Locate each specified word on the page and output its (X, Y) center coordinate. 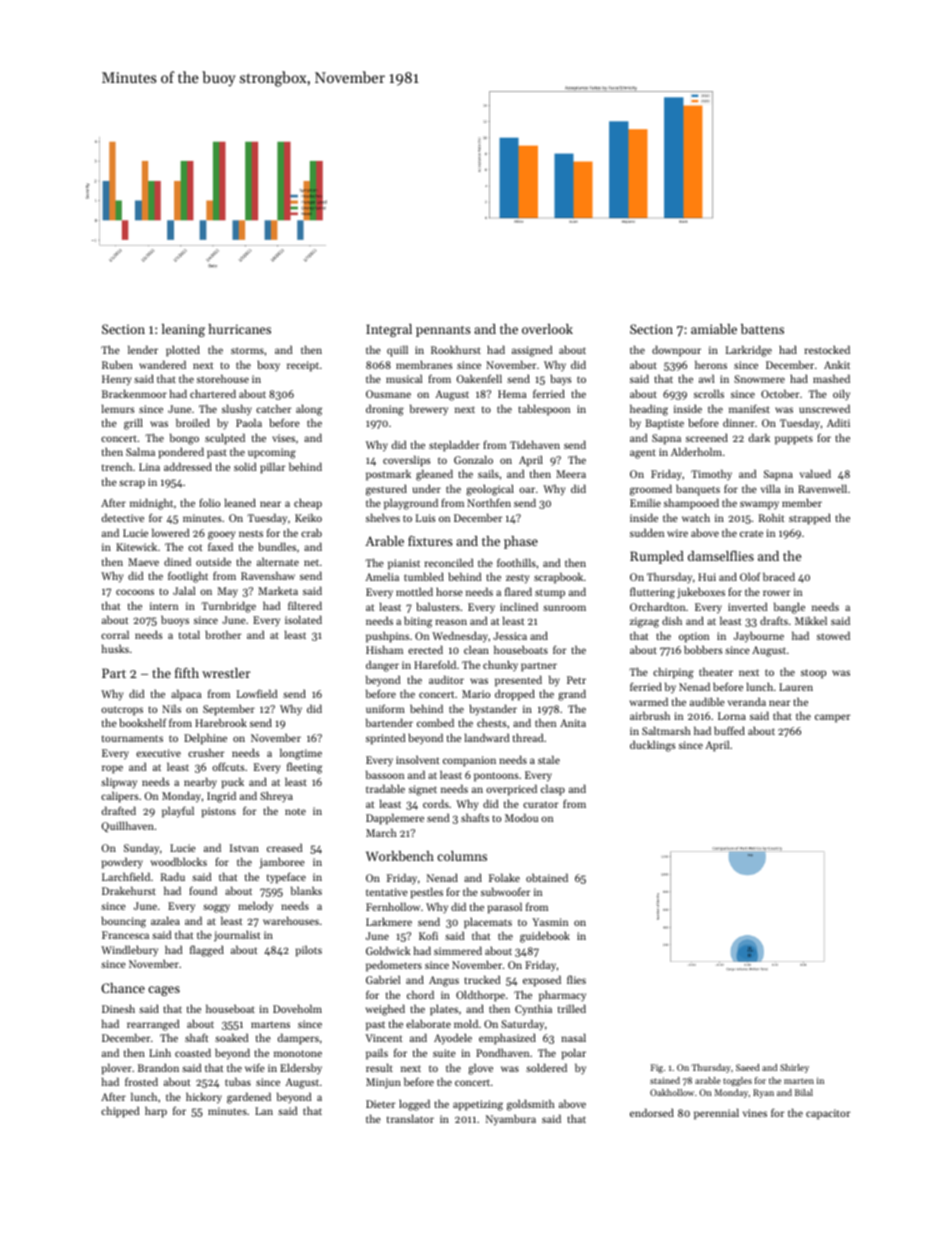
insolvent (418, 759)
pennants (443, 331)
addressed (188, 466)
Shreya (276, 797)
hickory (204, 1098)
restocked (827, 349)
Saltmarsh (666, 730)
